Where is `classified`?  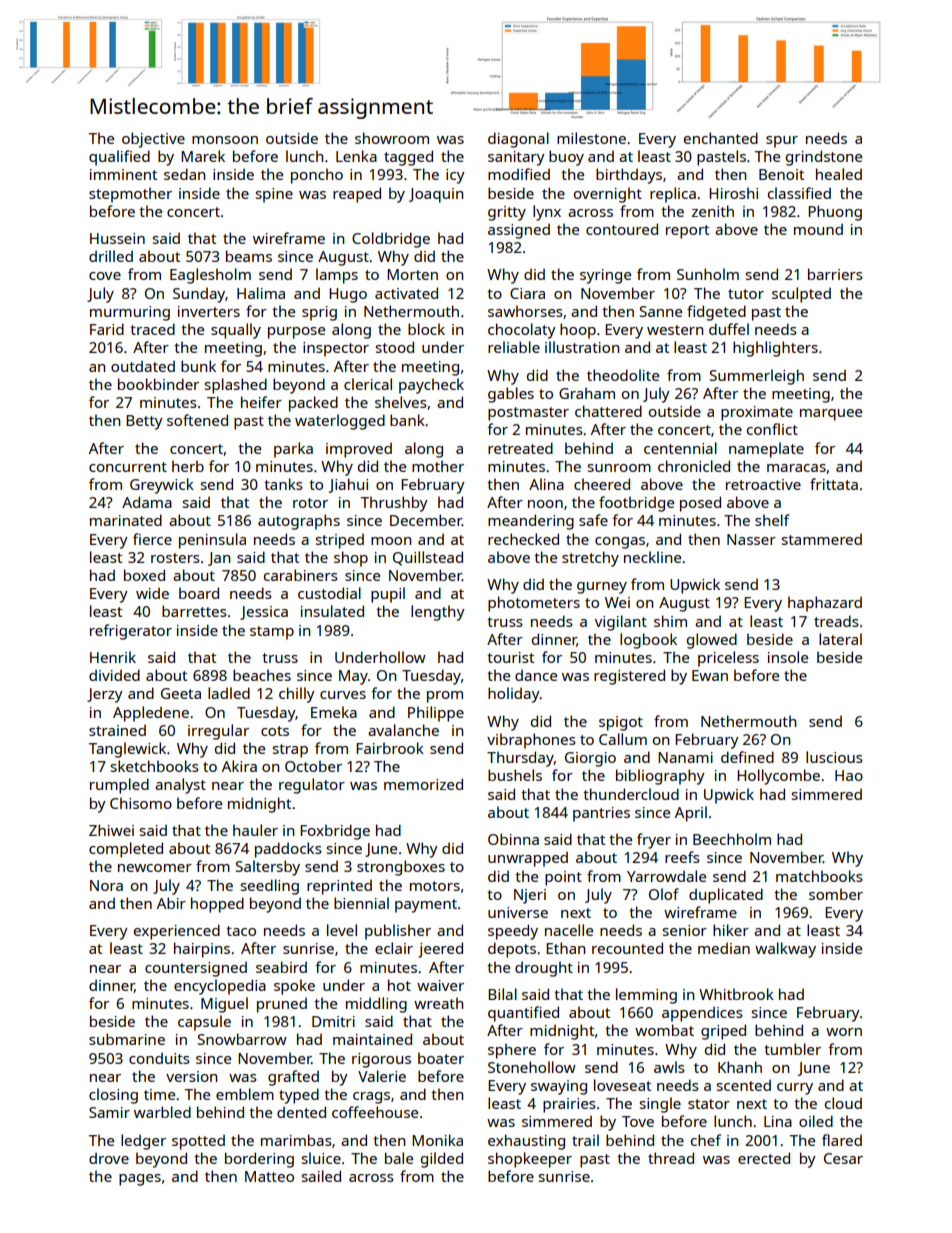
classified is located at coordinates (799, 193).
